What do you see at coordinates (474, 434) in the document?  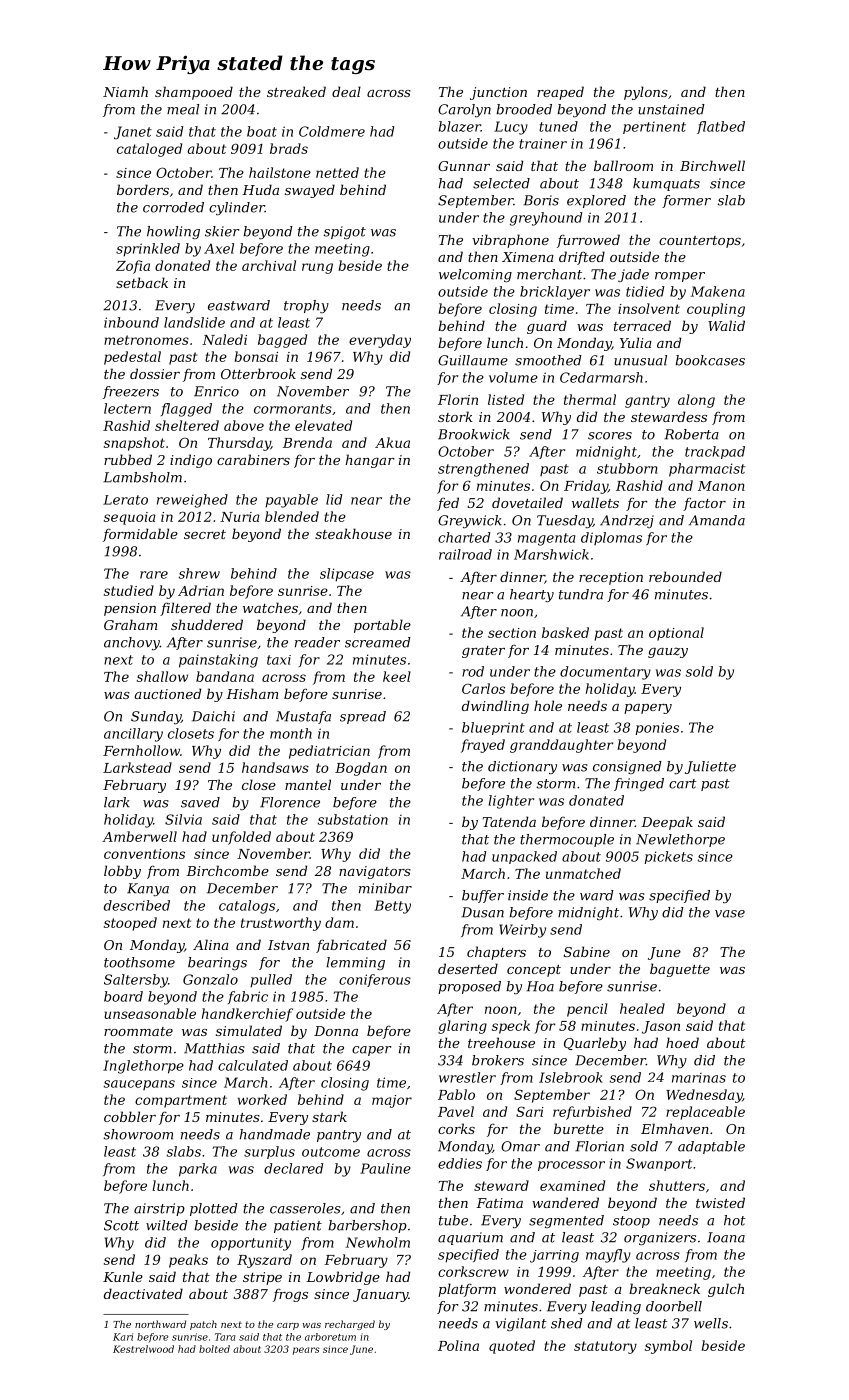 I see `Brookwick` at bounding box center [474, 434].
